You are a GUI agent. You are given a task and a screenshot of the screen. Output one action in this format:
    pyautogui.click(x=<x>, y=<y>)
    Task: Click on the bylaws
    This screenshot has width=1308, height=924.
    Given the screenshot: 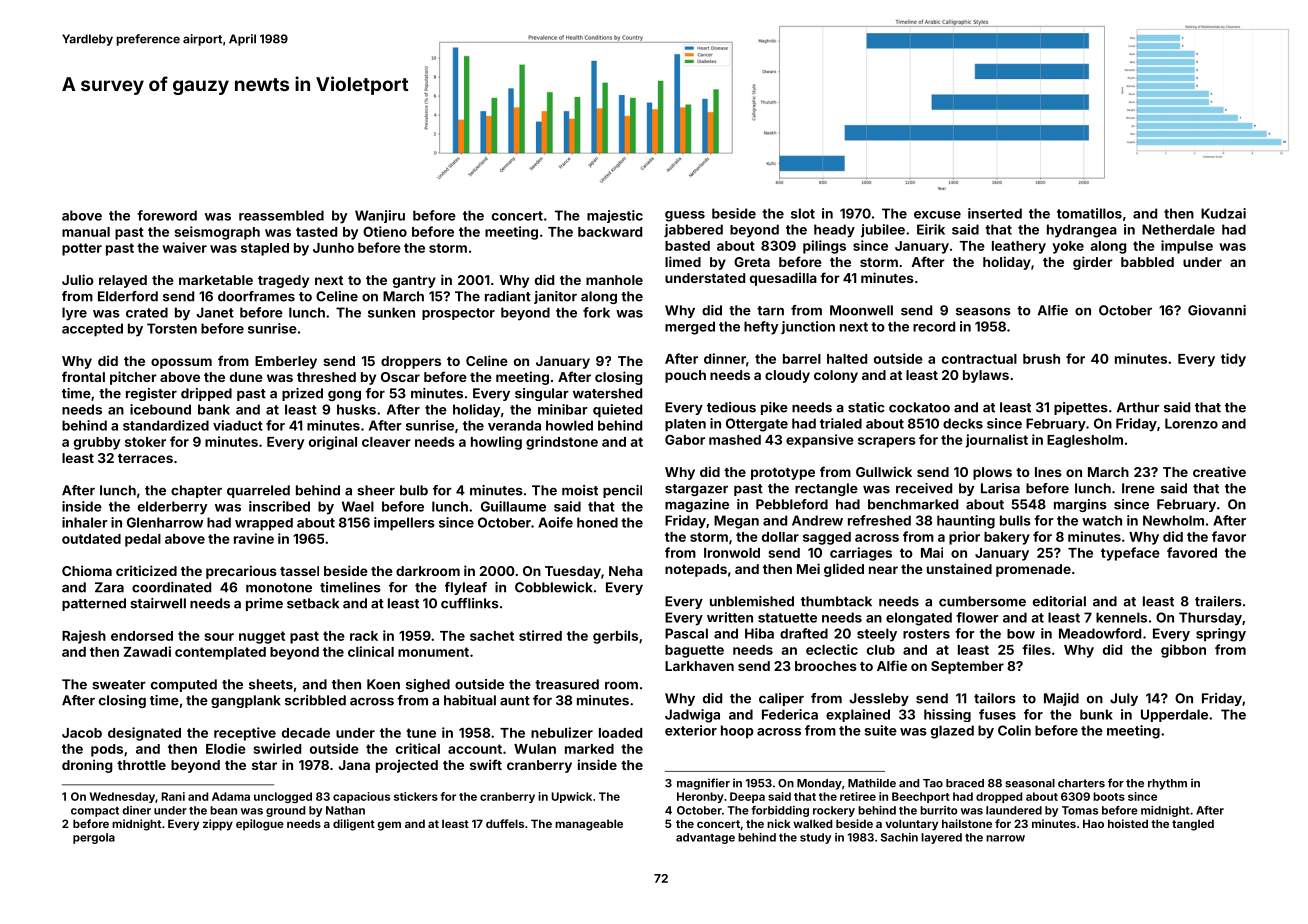 What is the action you would take?
    pyautogui.click(x=986, y=376)
